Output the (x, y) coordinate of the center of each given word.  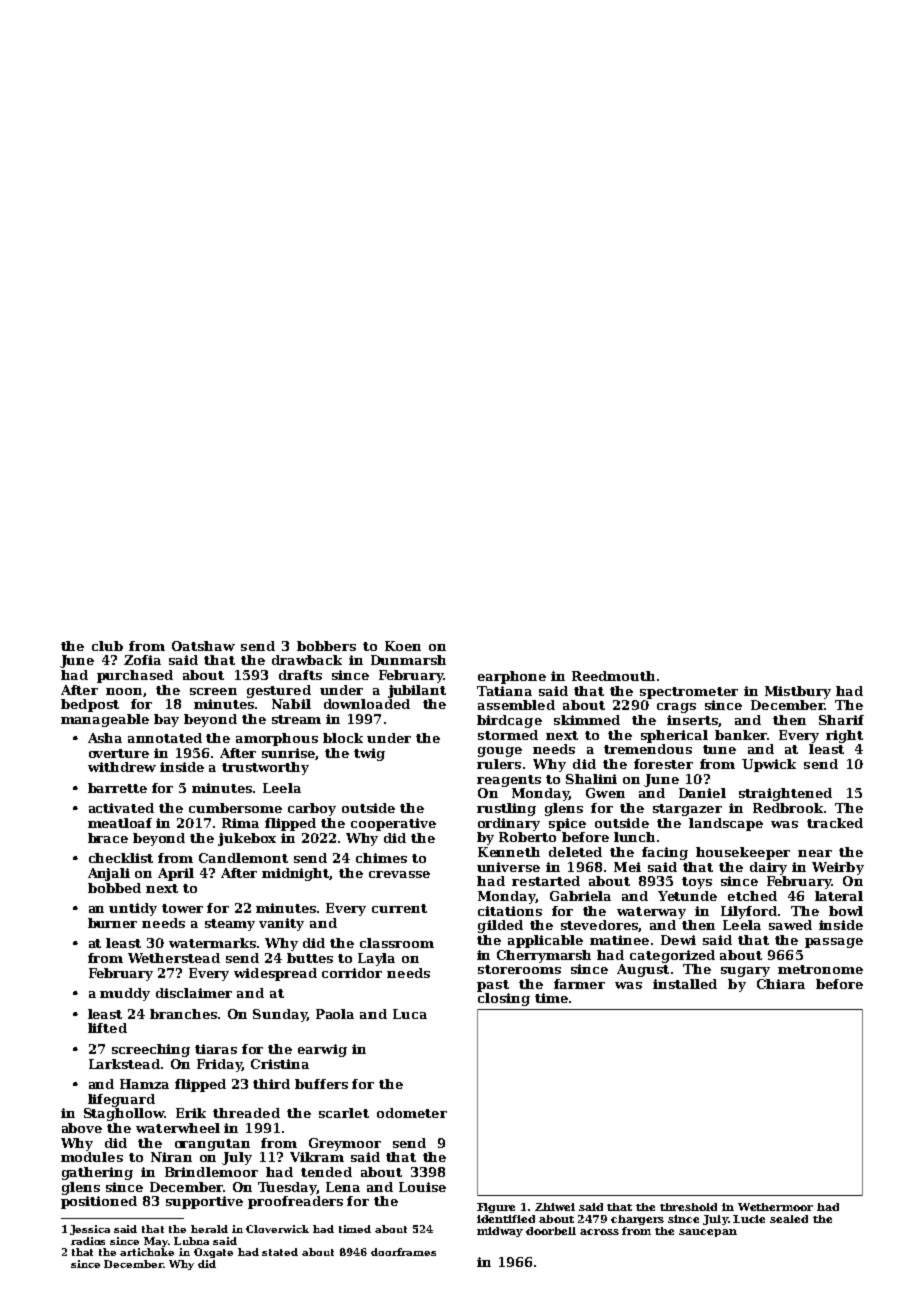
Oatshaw (203, 646)
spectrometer (689, 693)
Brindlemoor (211, 1172)
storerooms (519, 969)
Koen (403, 646)
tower (182, 908)
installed (685, 984)
